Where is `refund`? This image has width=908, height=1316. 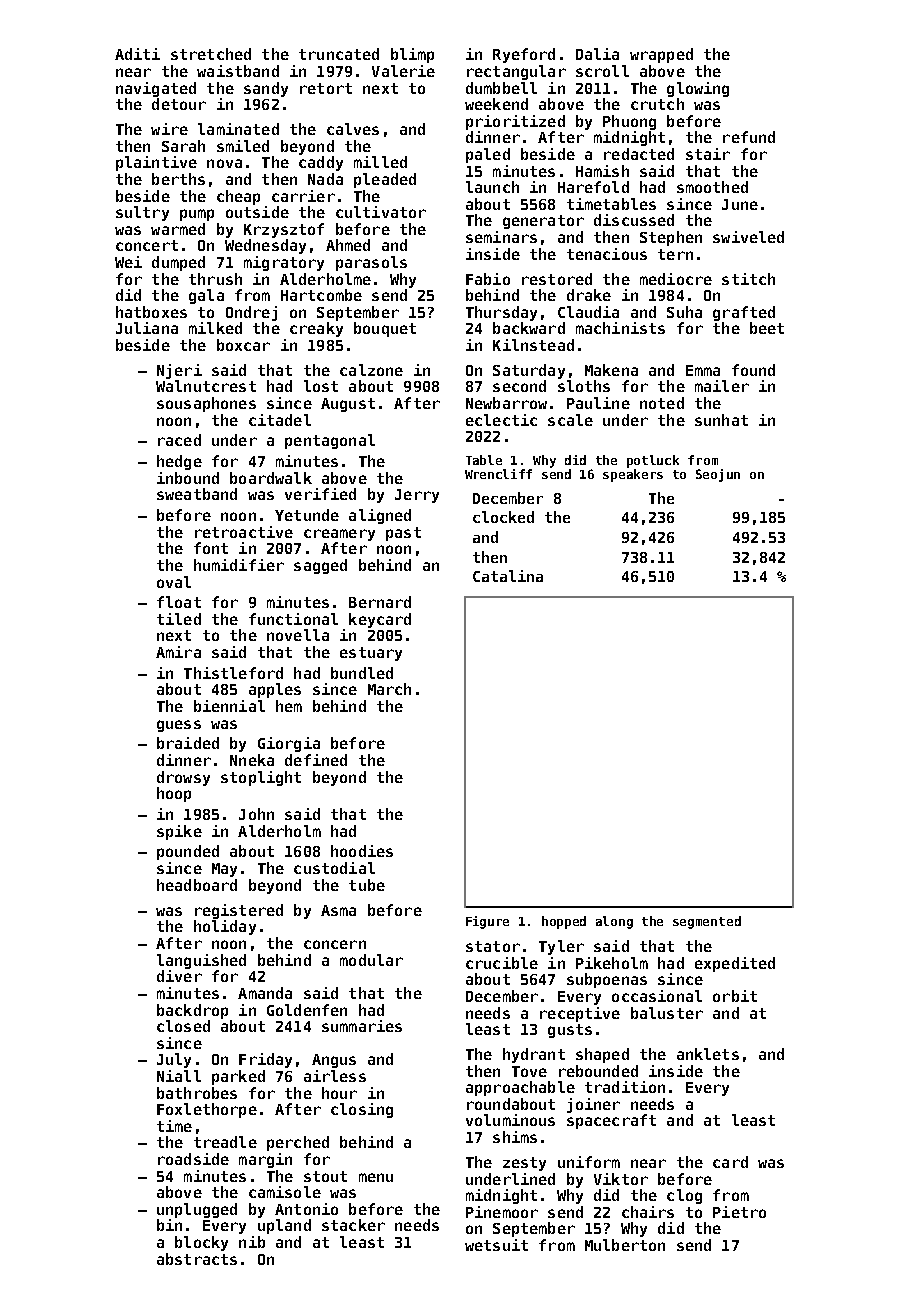 refund is located at coordinates (749, 137).
